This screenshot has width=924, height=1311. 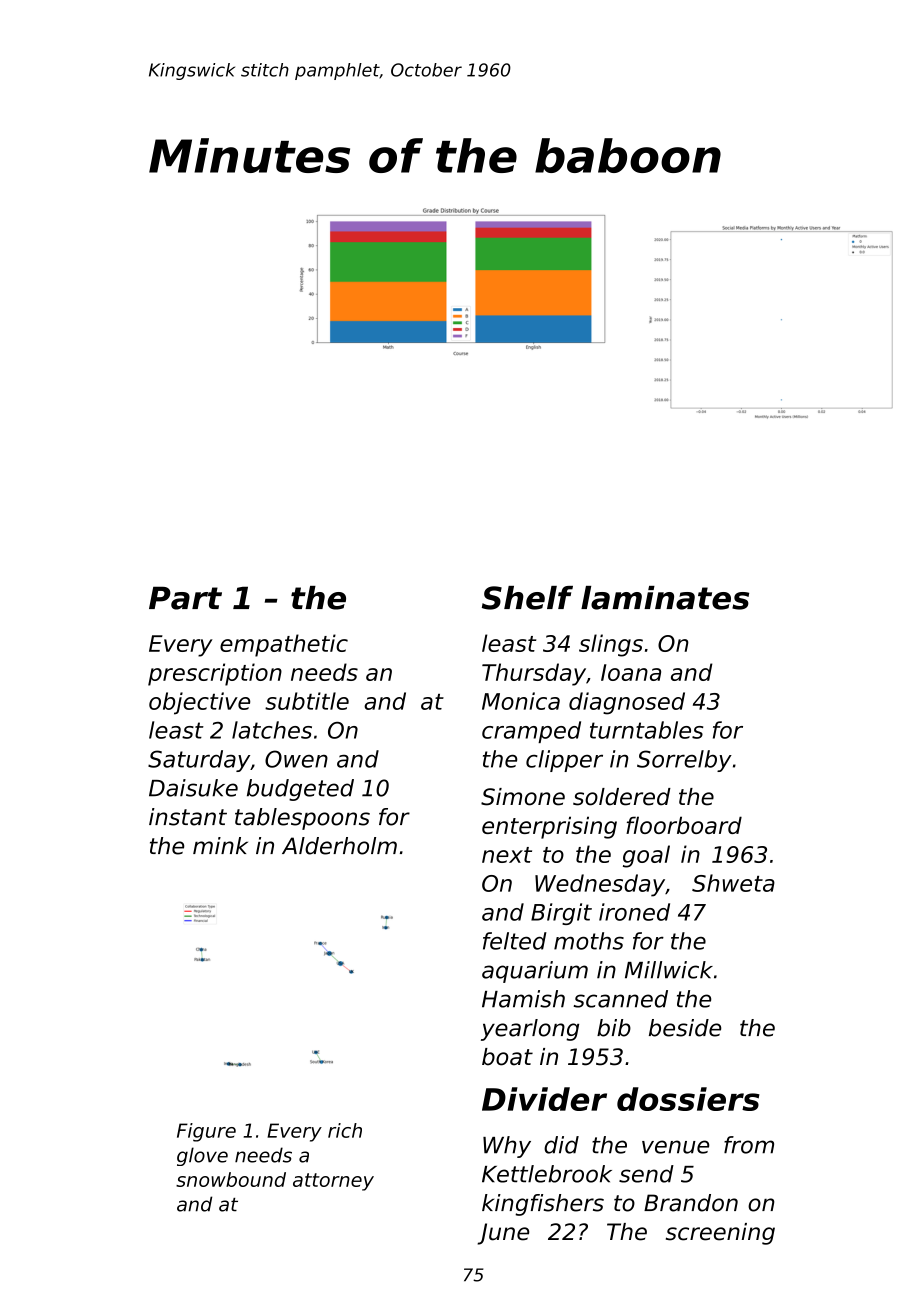 What do you see at coordinates (527, 598) in the screenshot?
I see `Shelf` at bounding box center [527, 598].
